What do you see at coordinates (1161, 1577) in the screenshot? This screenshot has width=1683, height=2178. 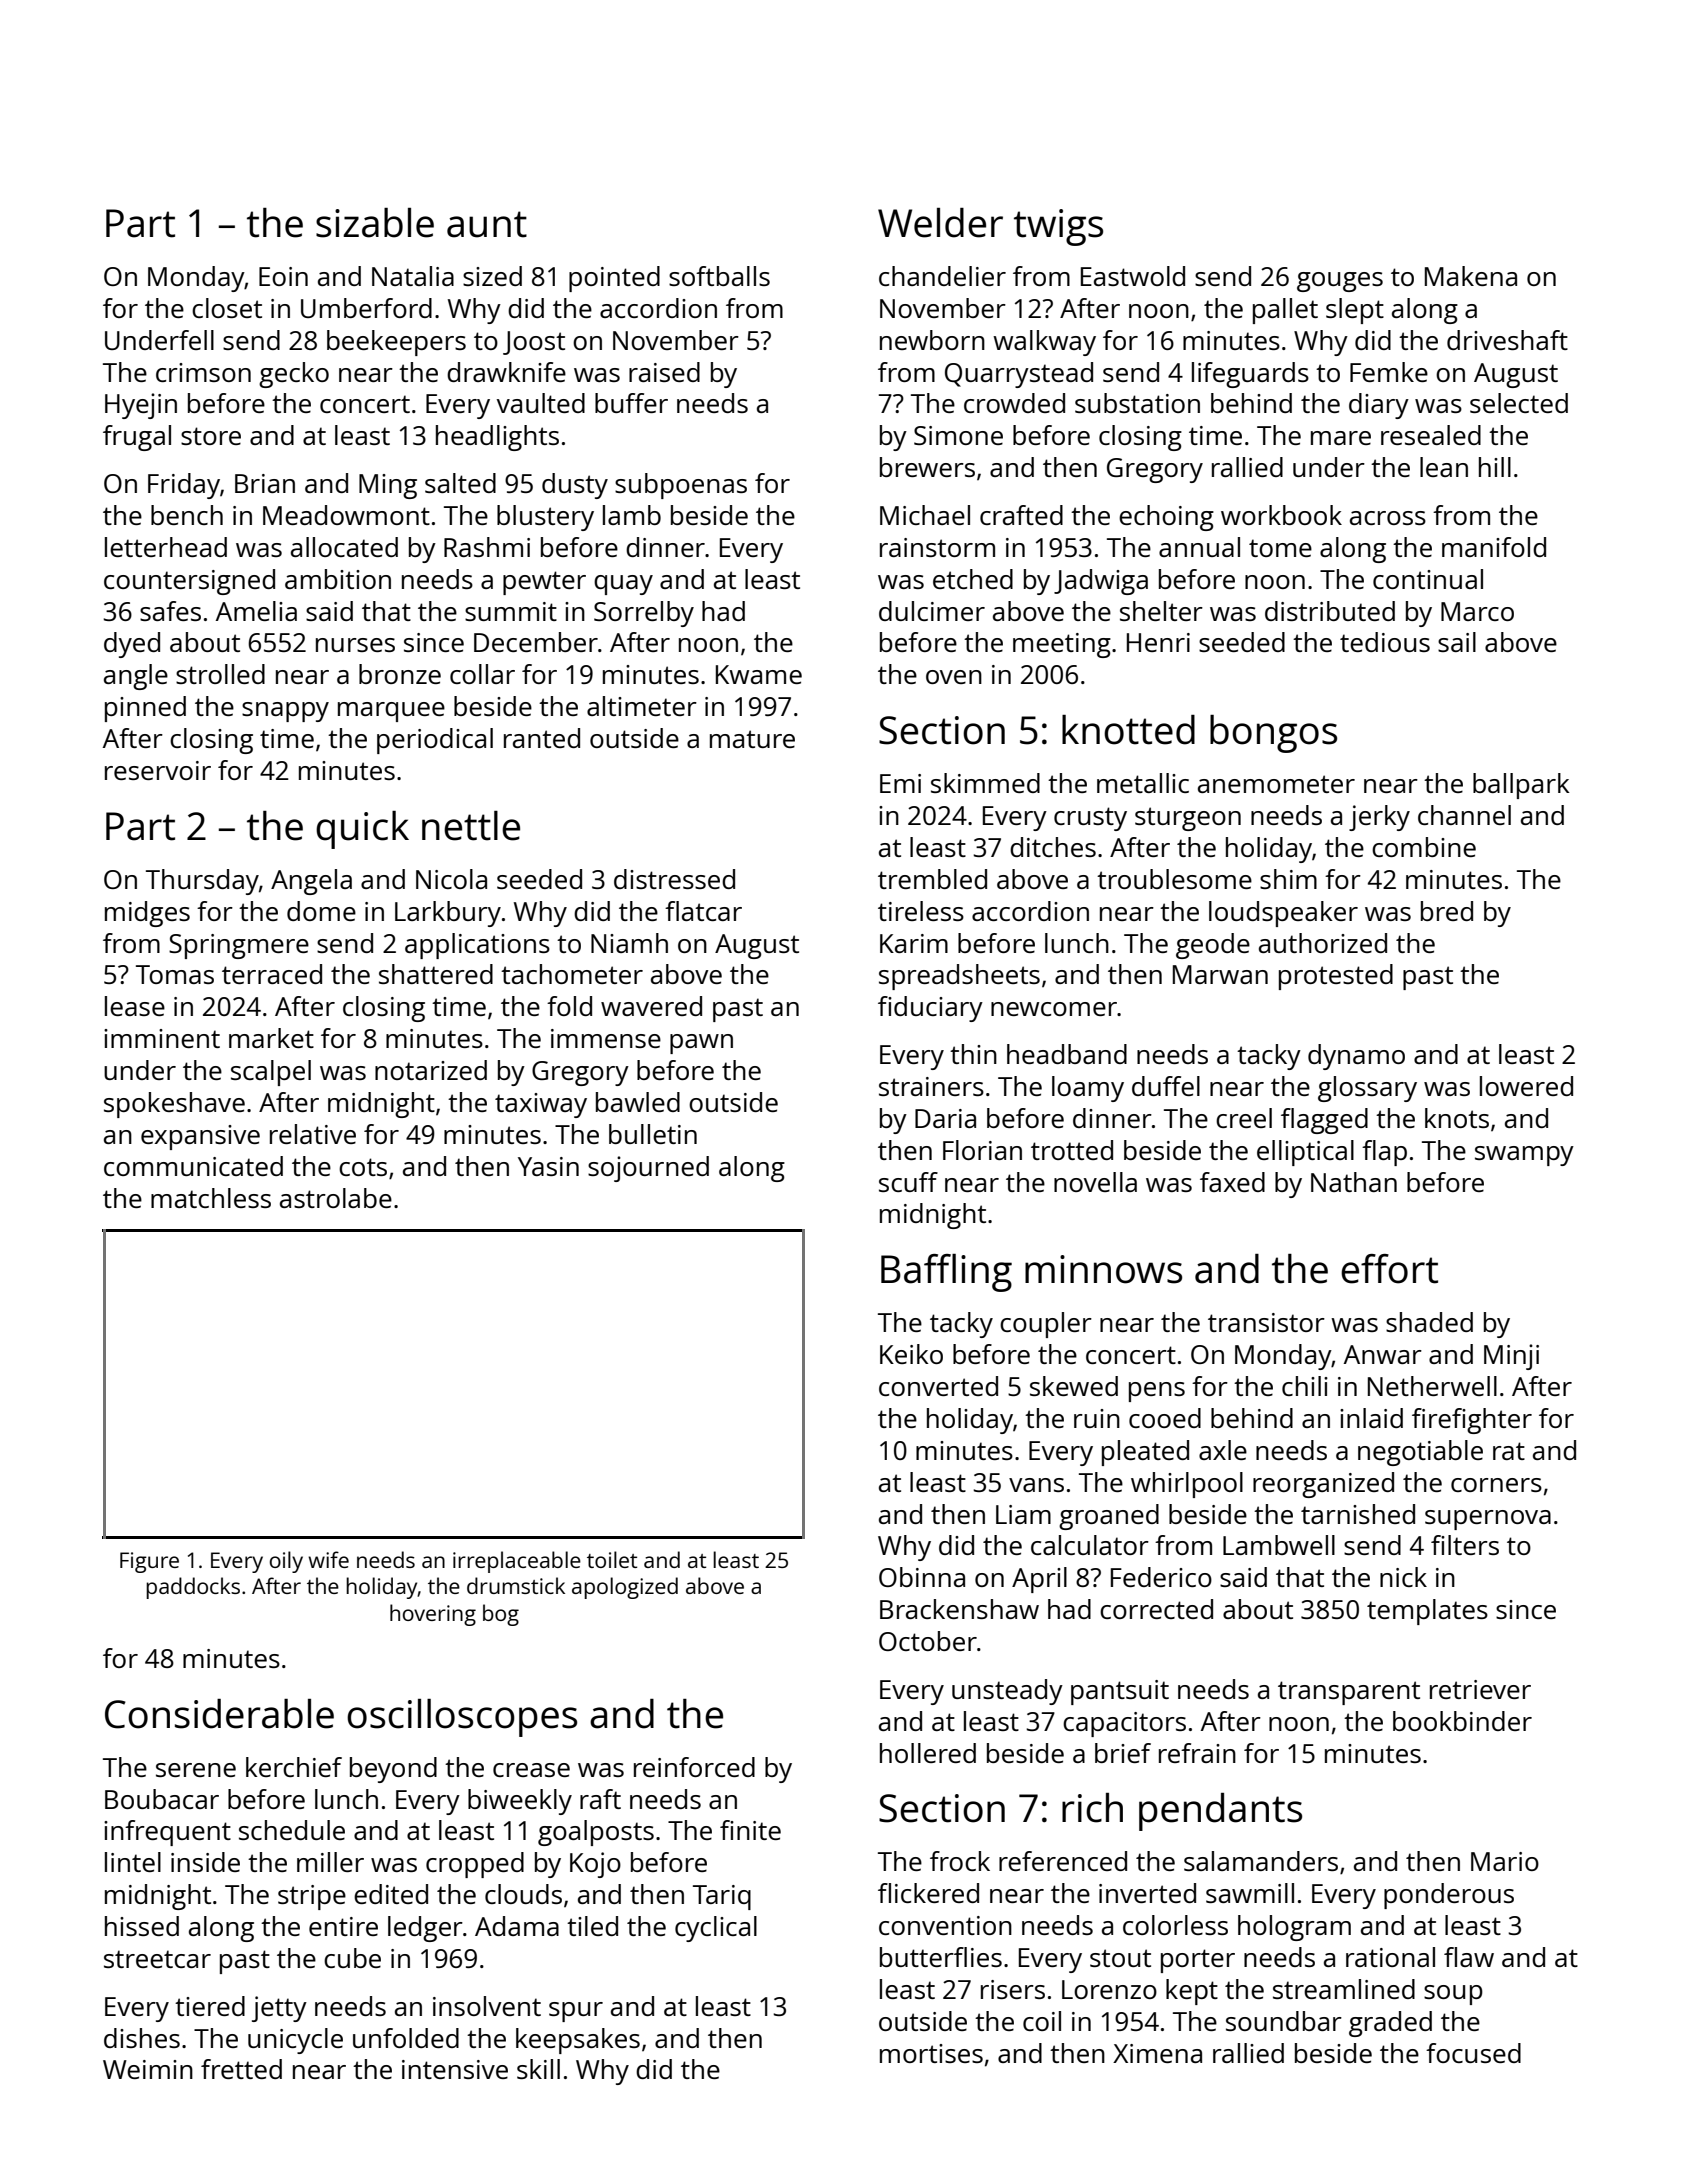 I see `Federico` at bounding box center [1161, 1577].
